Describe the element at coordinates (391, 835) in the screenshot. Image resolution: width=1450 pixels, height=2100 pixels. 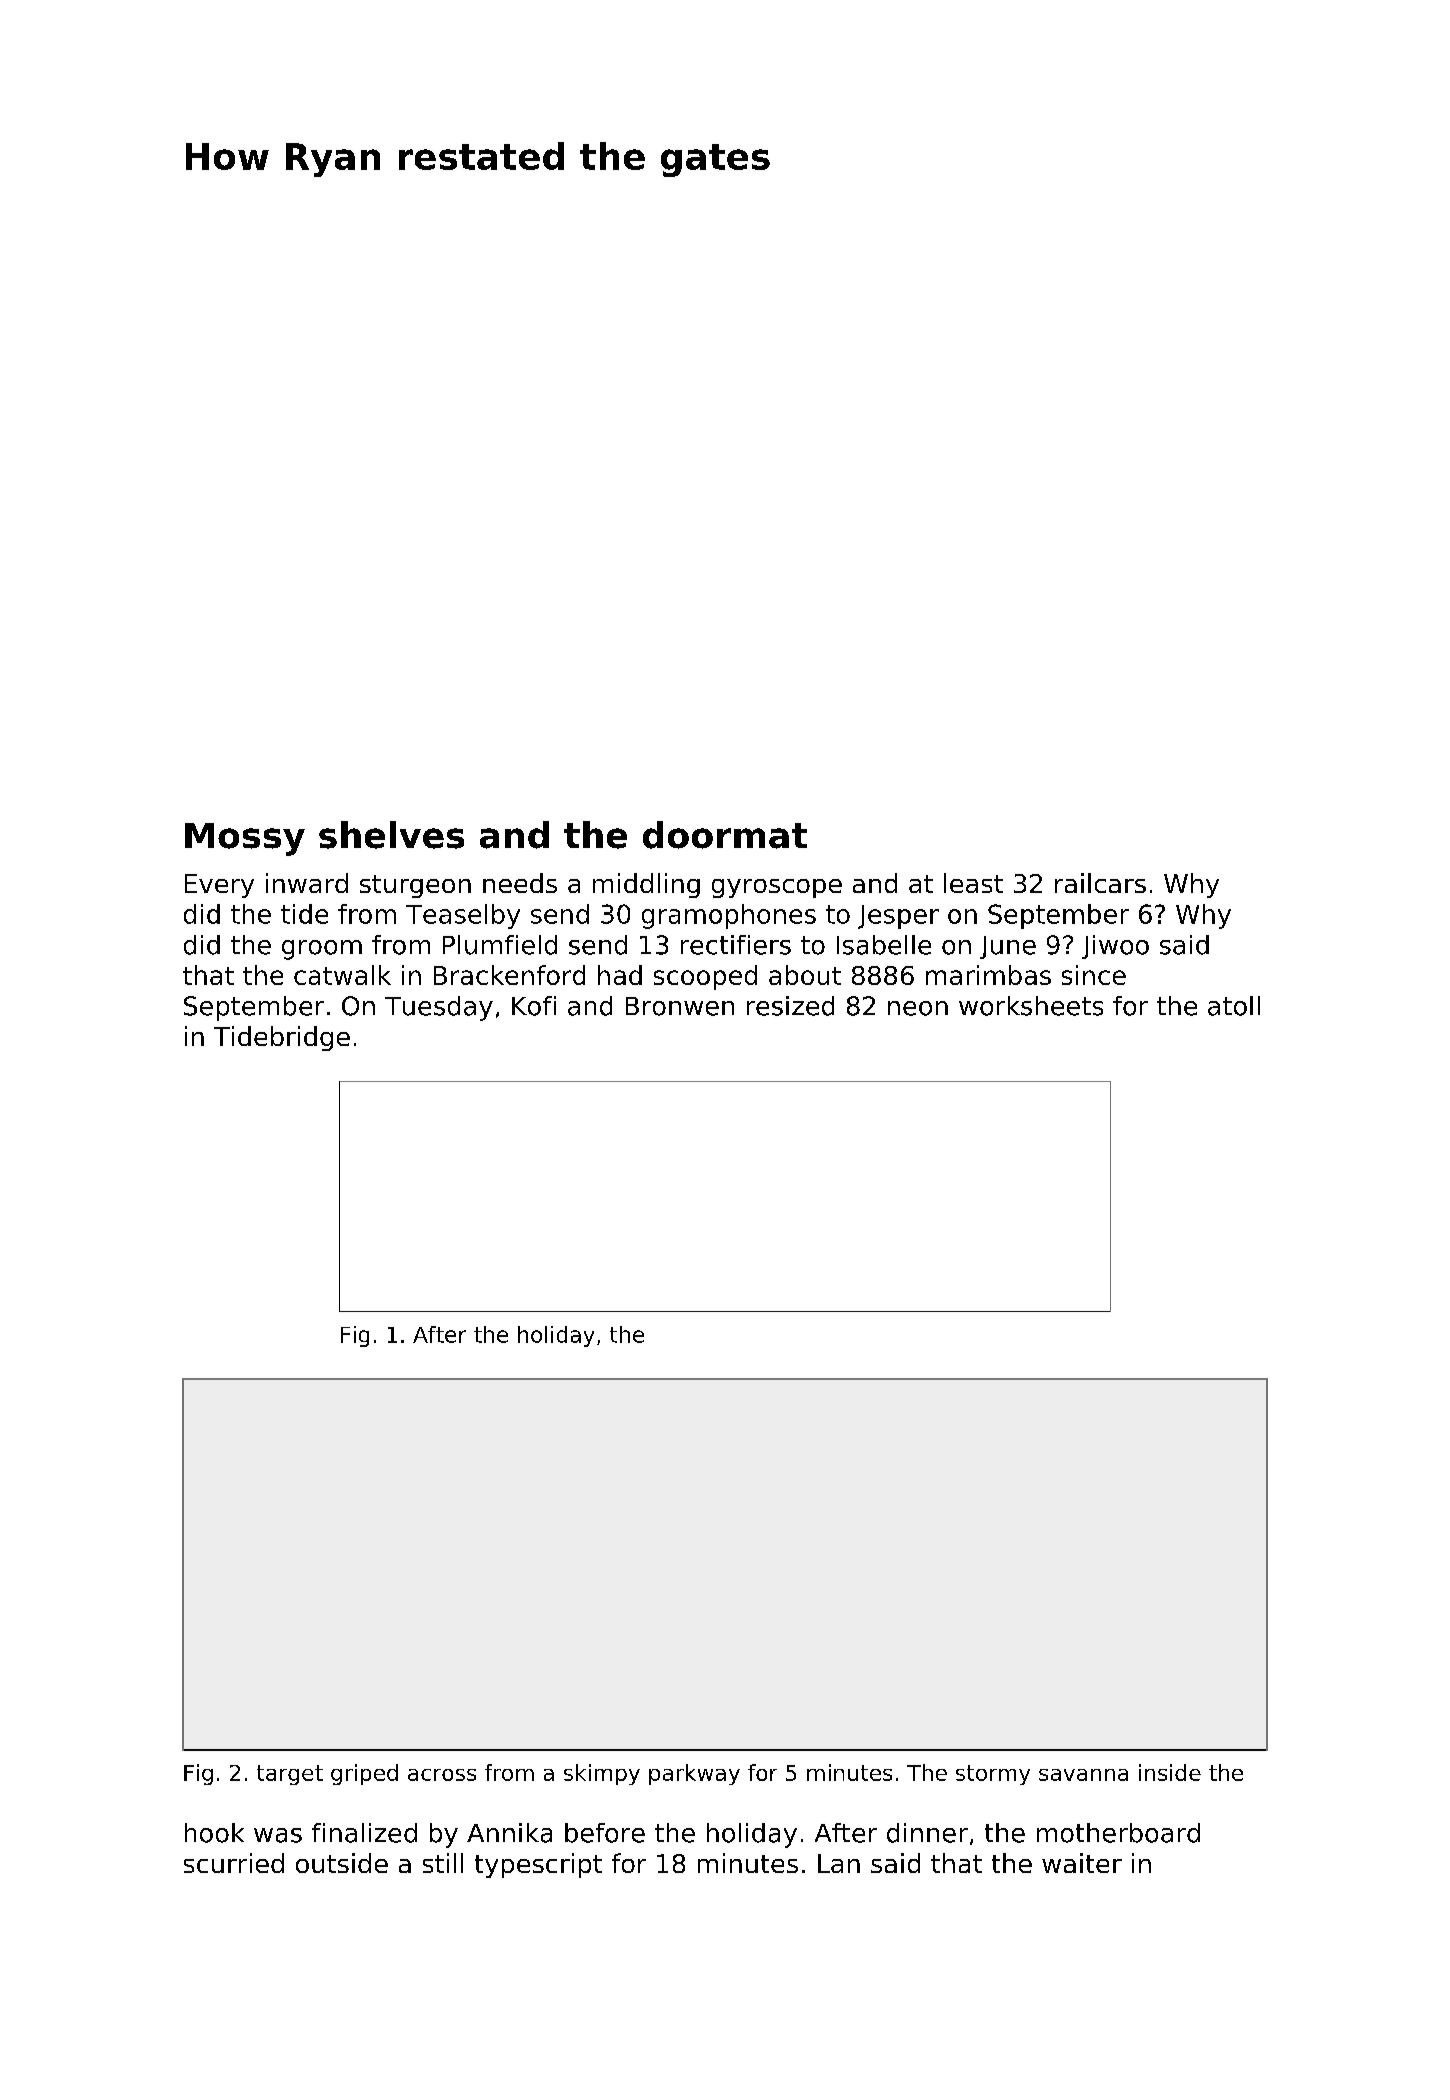
I see `shelves` at that location.
